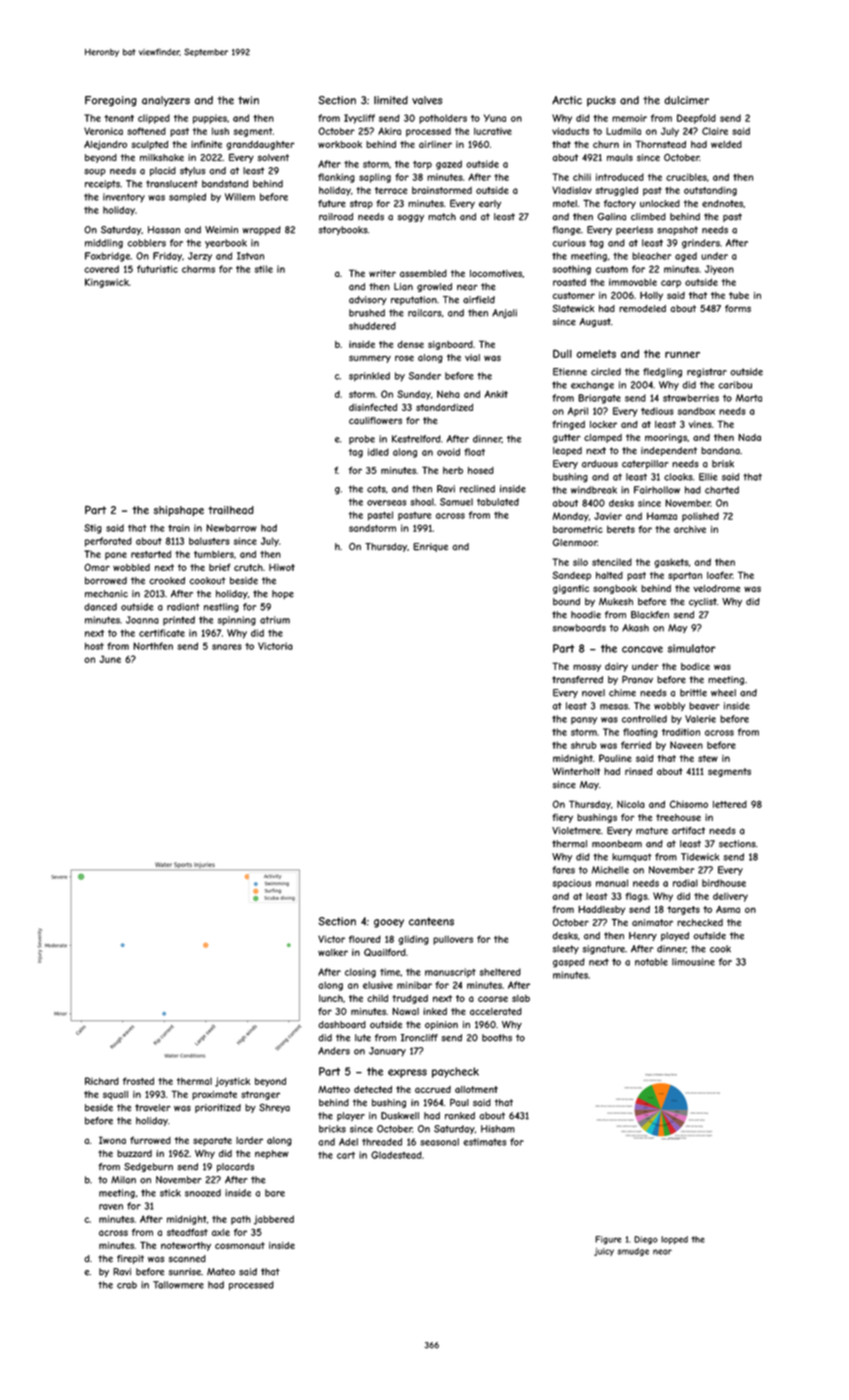  What do you see at coordinates (685, 883) in the page?
I see `radial` at bounding box center [685, 883].
